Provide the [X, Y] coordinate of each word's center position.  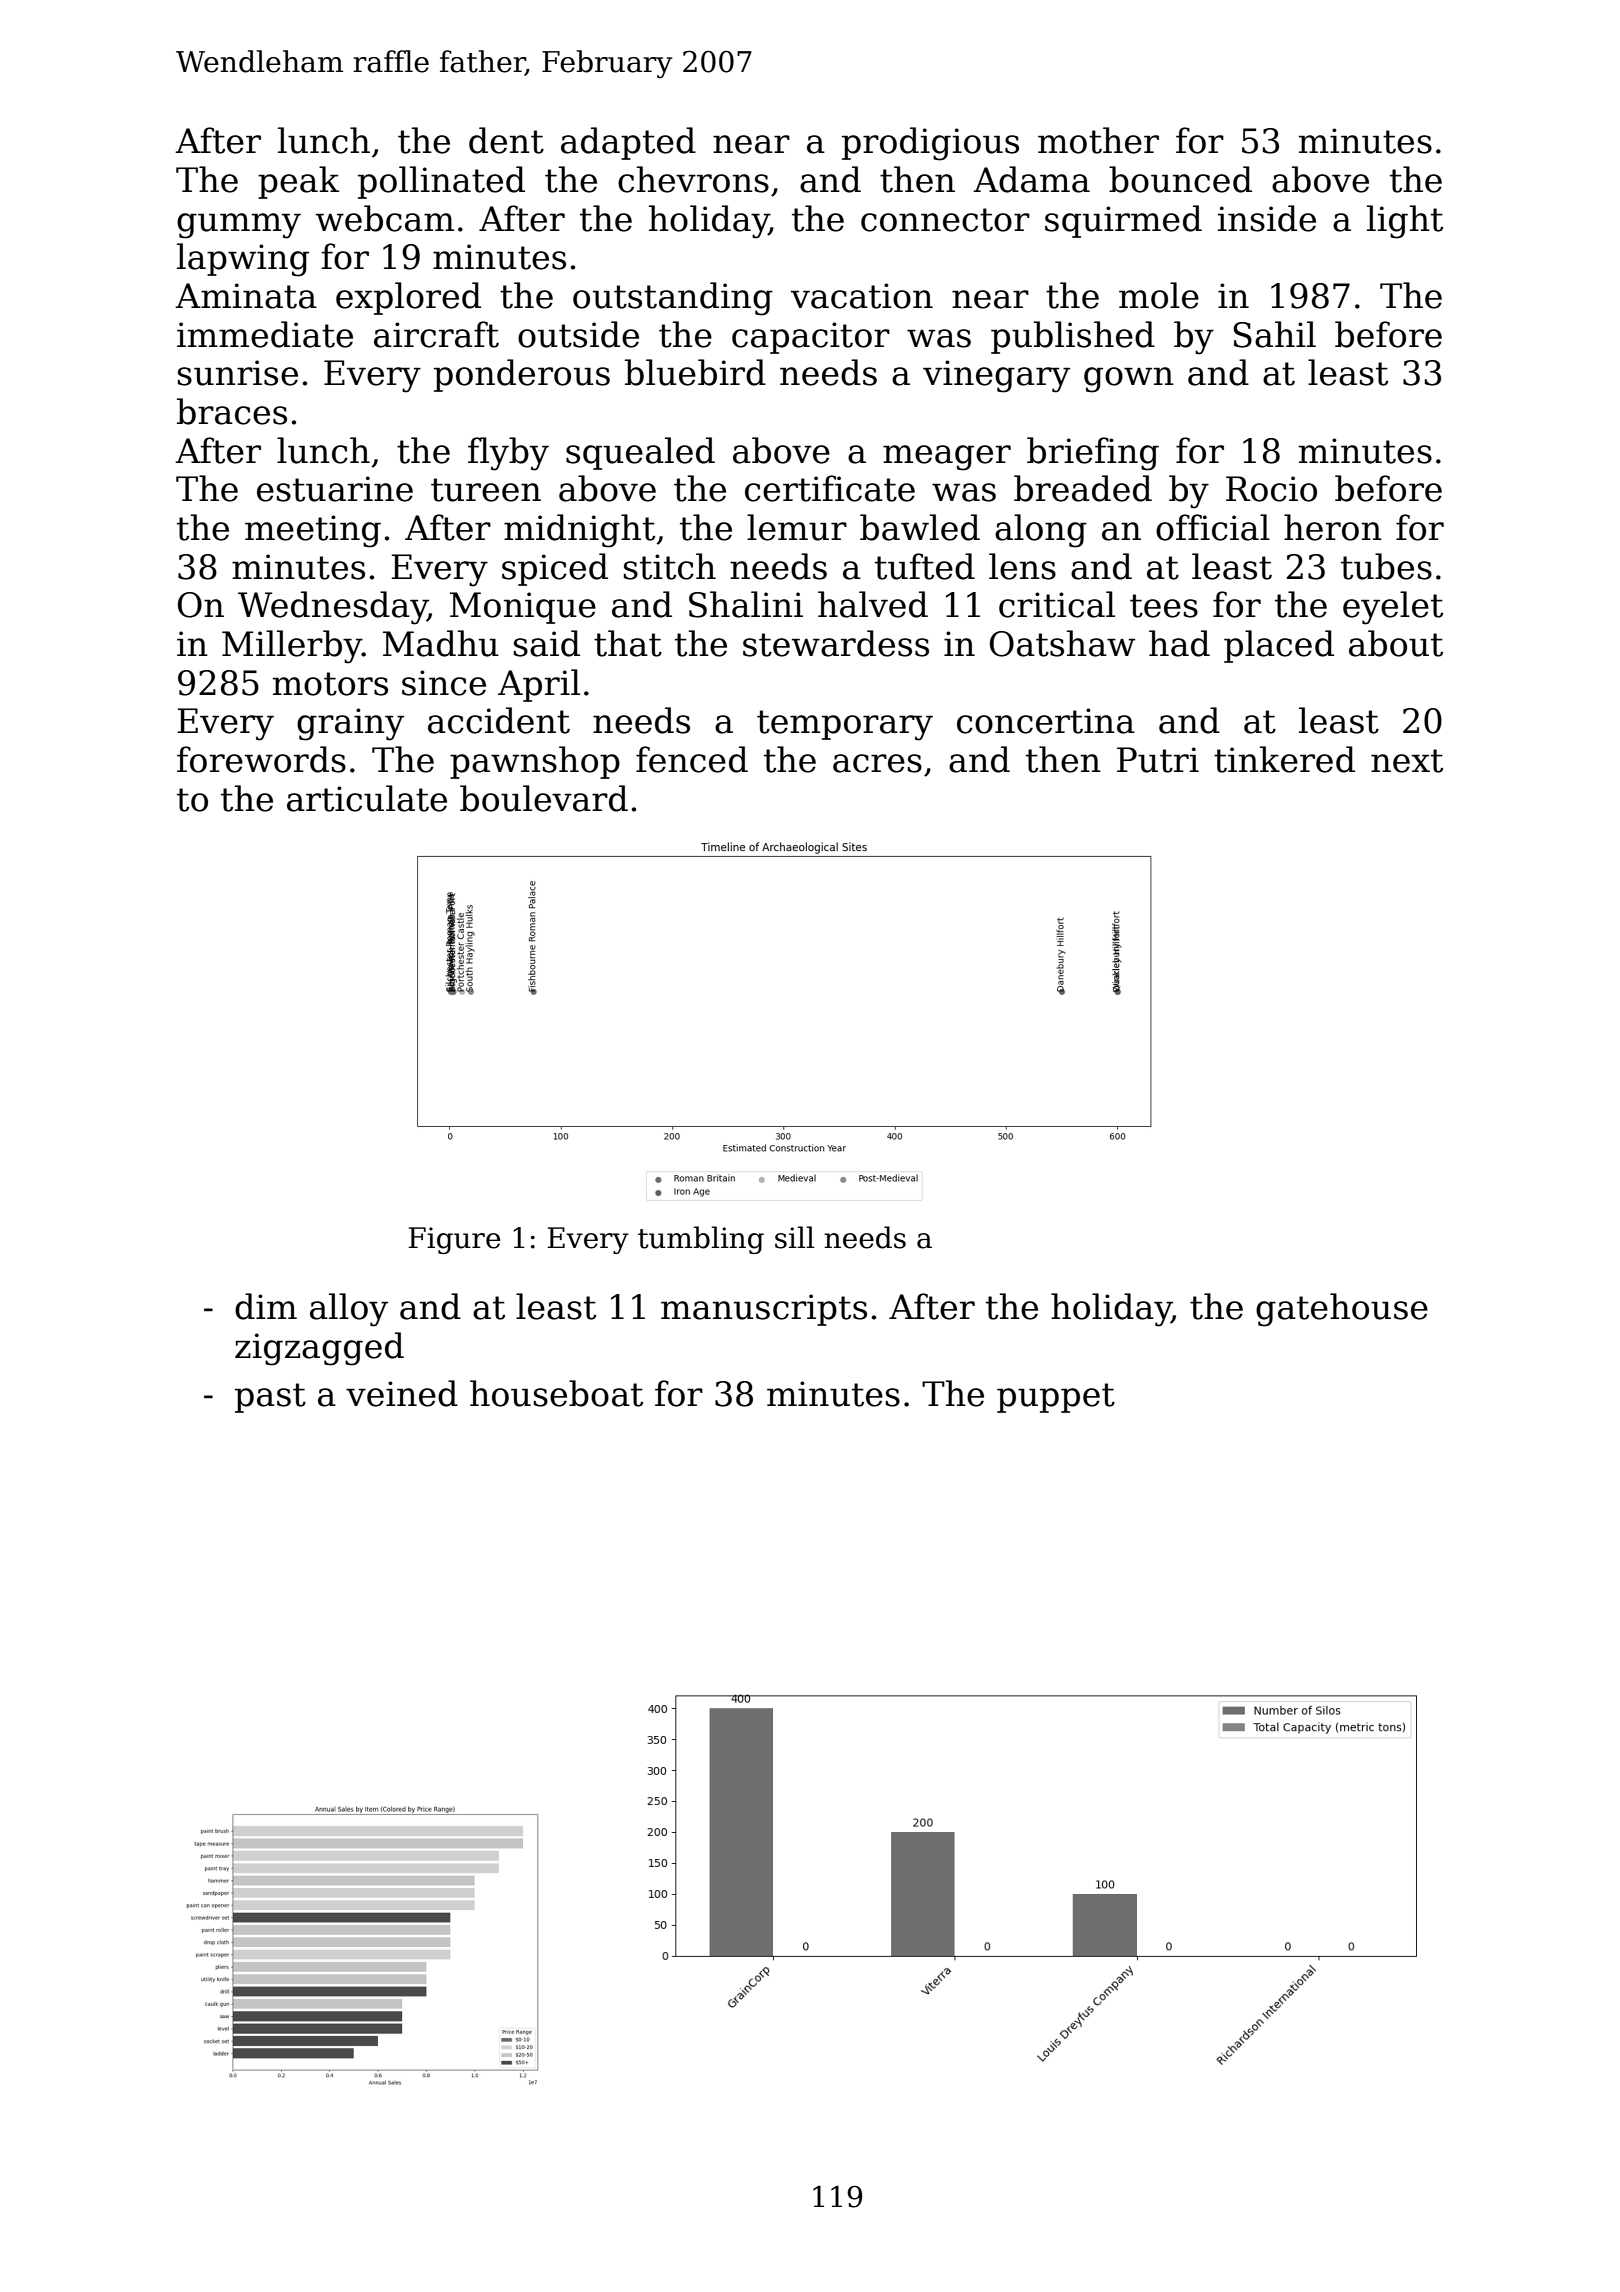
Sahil [1274, 334]
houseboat [556, 1393]
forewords [261, 759]
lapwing [243, 260]
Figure [454, 1240]
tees [1164, 606]
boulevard [544, 798]
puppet [1056, 1398]
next [1407, 761]
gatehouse [1342, 1310]
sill [794, 1237]
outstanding [673, 299]
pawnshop [535, 762]
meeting [313, 531]
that [628, 643]
